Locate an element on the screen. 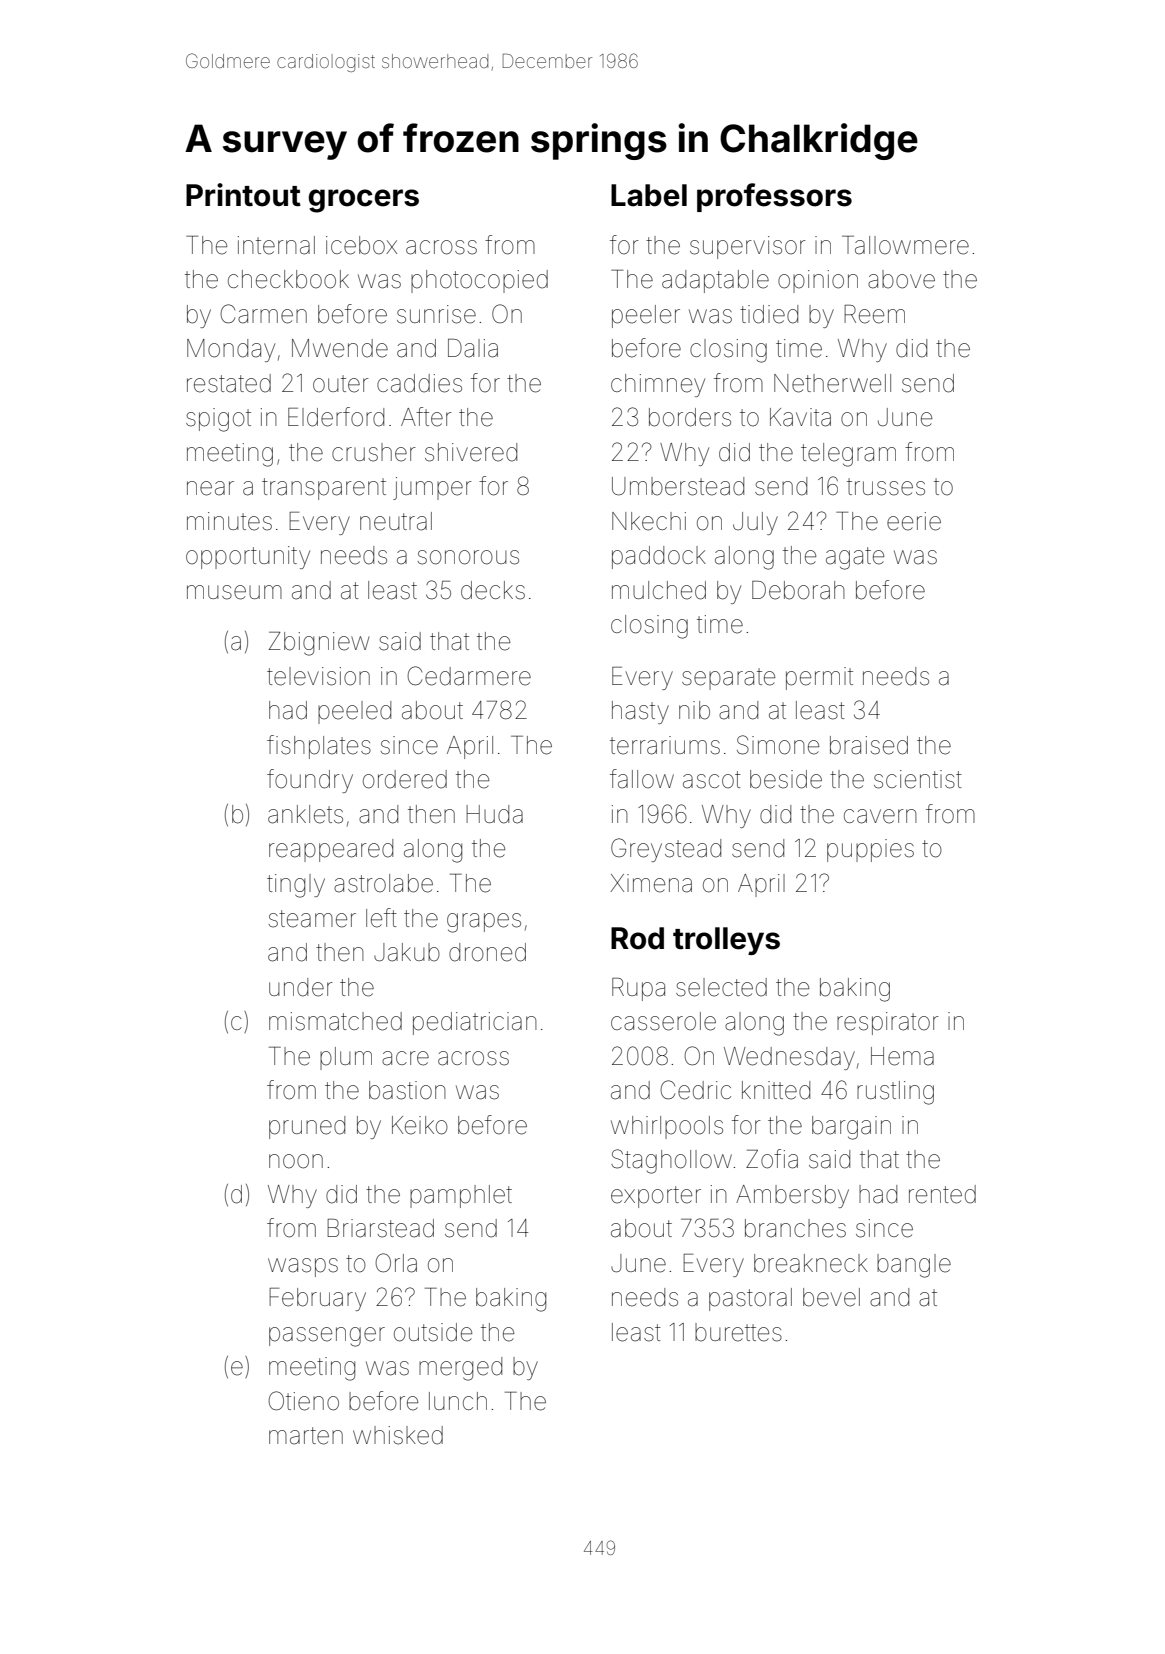 This screenshot has width=1165, height=1654. July is located at coordinates (755, 523).
